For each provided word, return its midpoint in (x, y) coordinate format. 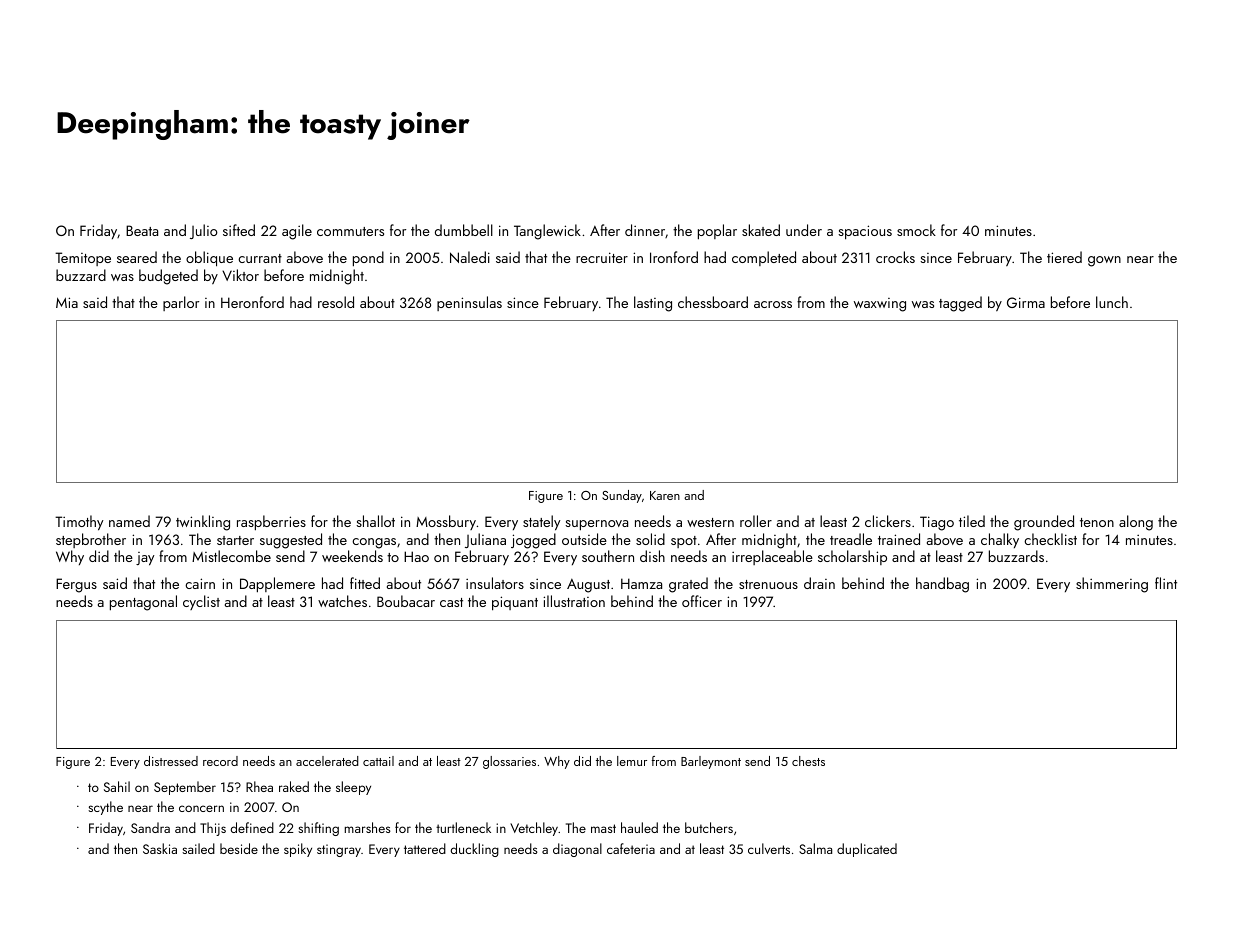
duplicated (867, 850)
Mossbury (446, 522)
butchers (709, 827)
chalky (1000, 540)
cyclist (201, 602)
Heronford (252, 302)
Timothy (79, 523)
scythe (105, 808)
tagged (960, 304)
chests (808, 761)
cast (451, 602)
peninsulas (469, 303)
